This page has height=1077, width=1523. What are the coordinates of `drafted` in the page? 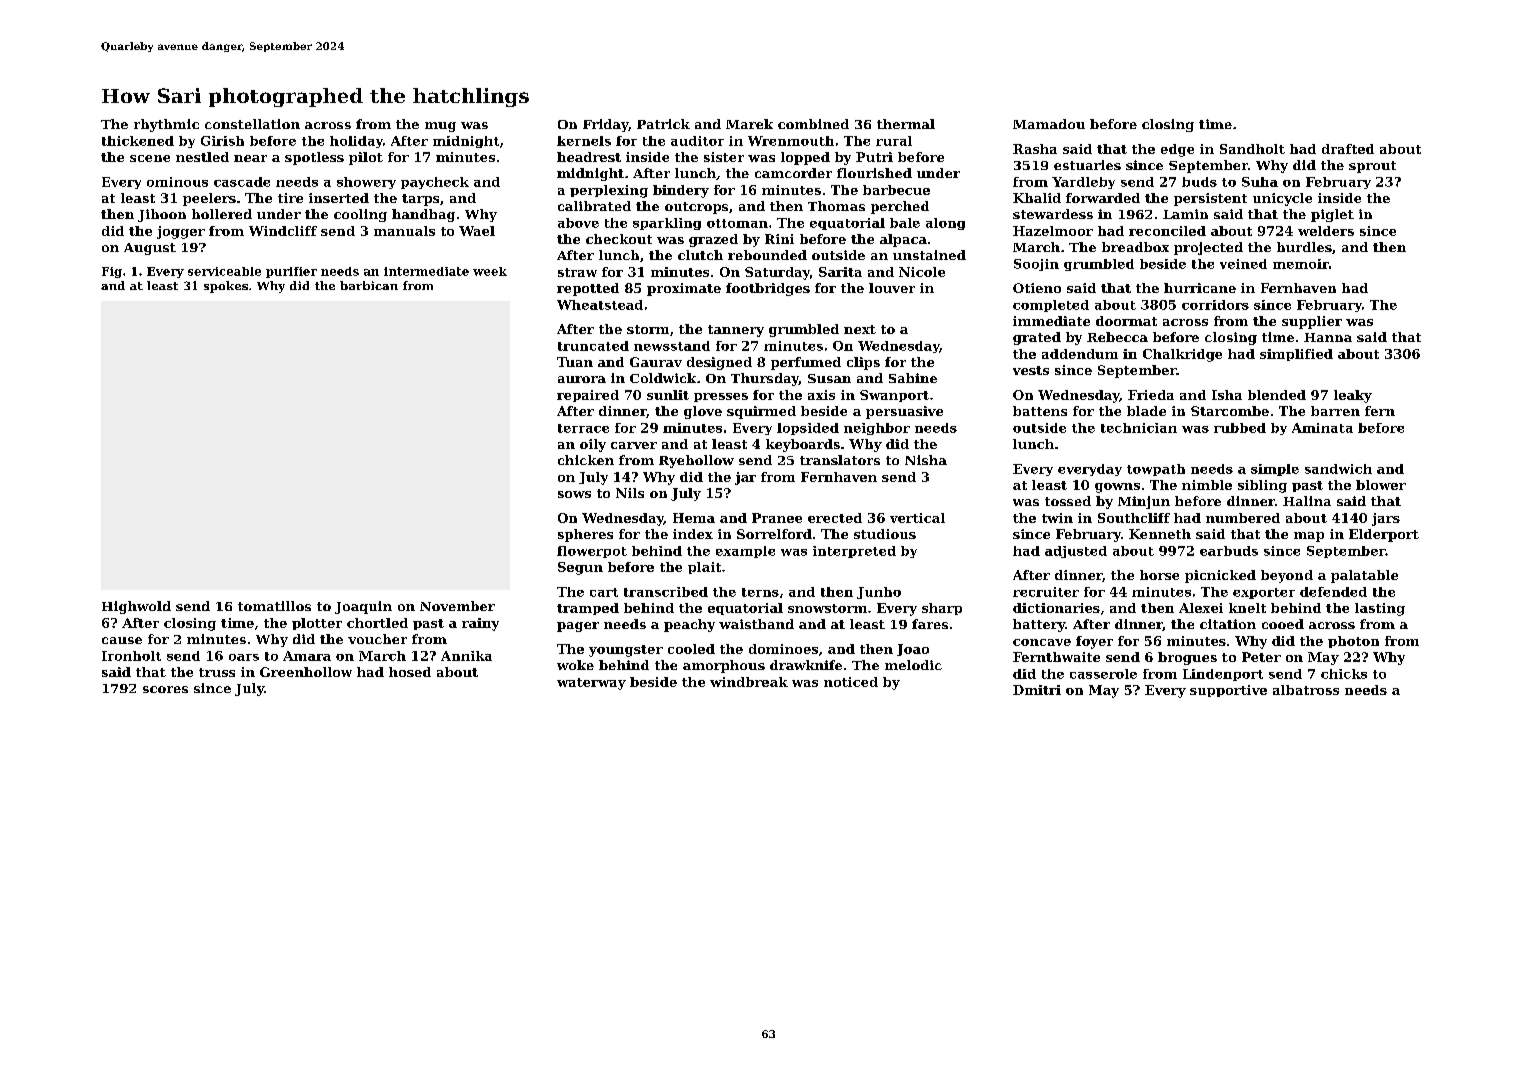 It's located at (1348, 149).
